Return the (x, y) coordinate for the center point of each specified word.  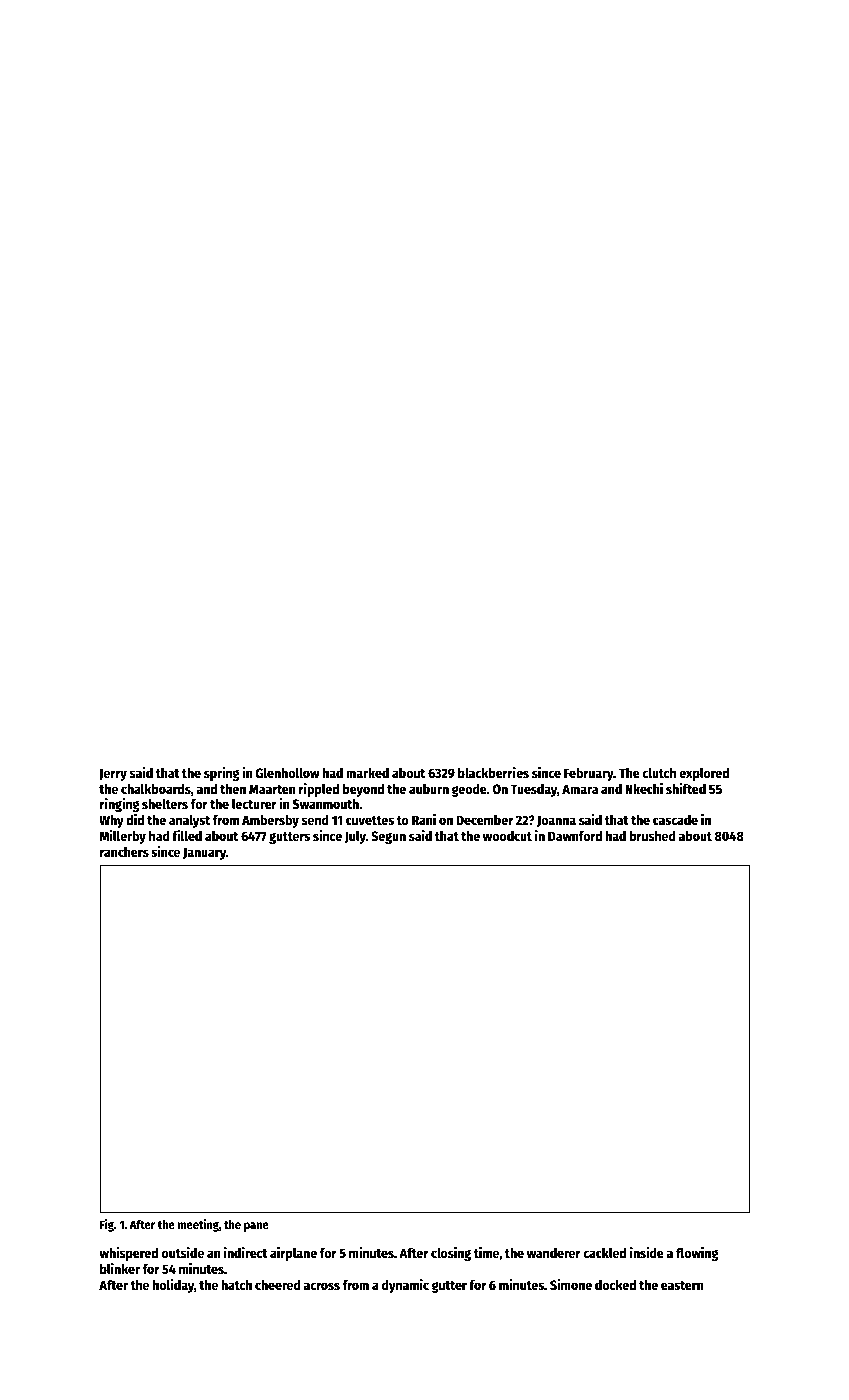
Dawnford (575, 835)
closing (451, 1254)
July (355, 837)
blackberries (493, 772)
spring (221, 774)
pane (256, 1227)
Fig (107, 1225)
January (204, 853)
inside (647, 1252)
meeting (198, 1225)
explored (704, 774)
